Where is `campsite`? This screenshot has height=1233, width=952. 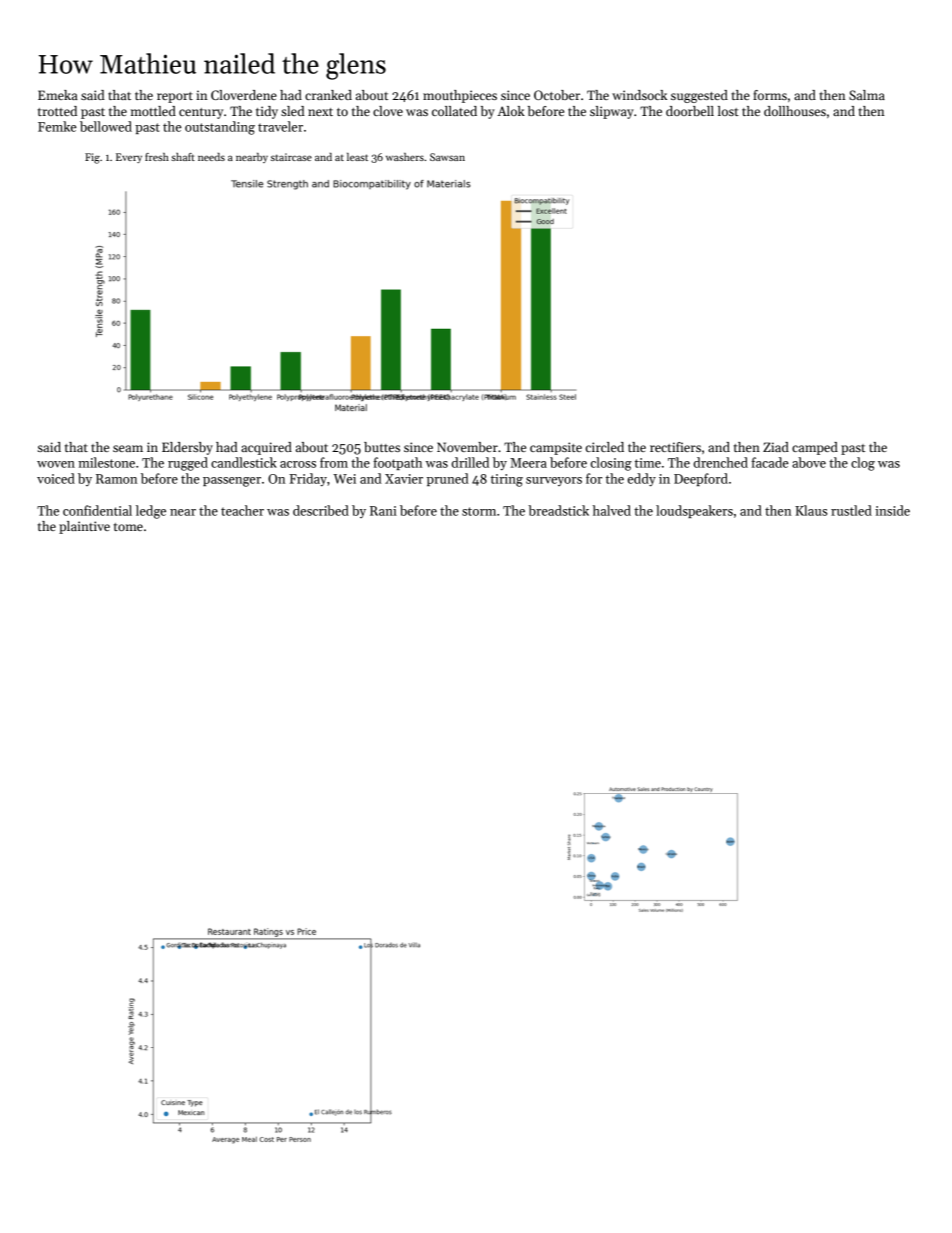 campsite is located at coordinates (556, 448).
